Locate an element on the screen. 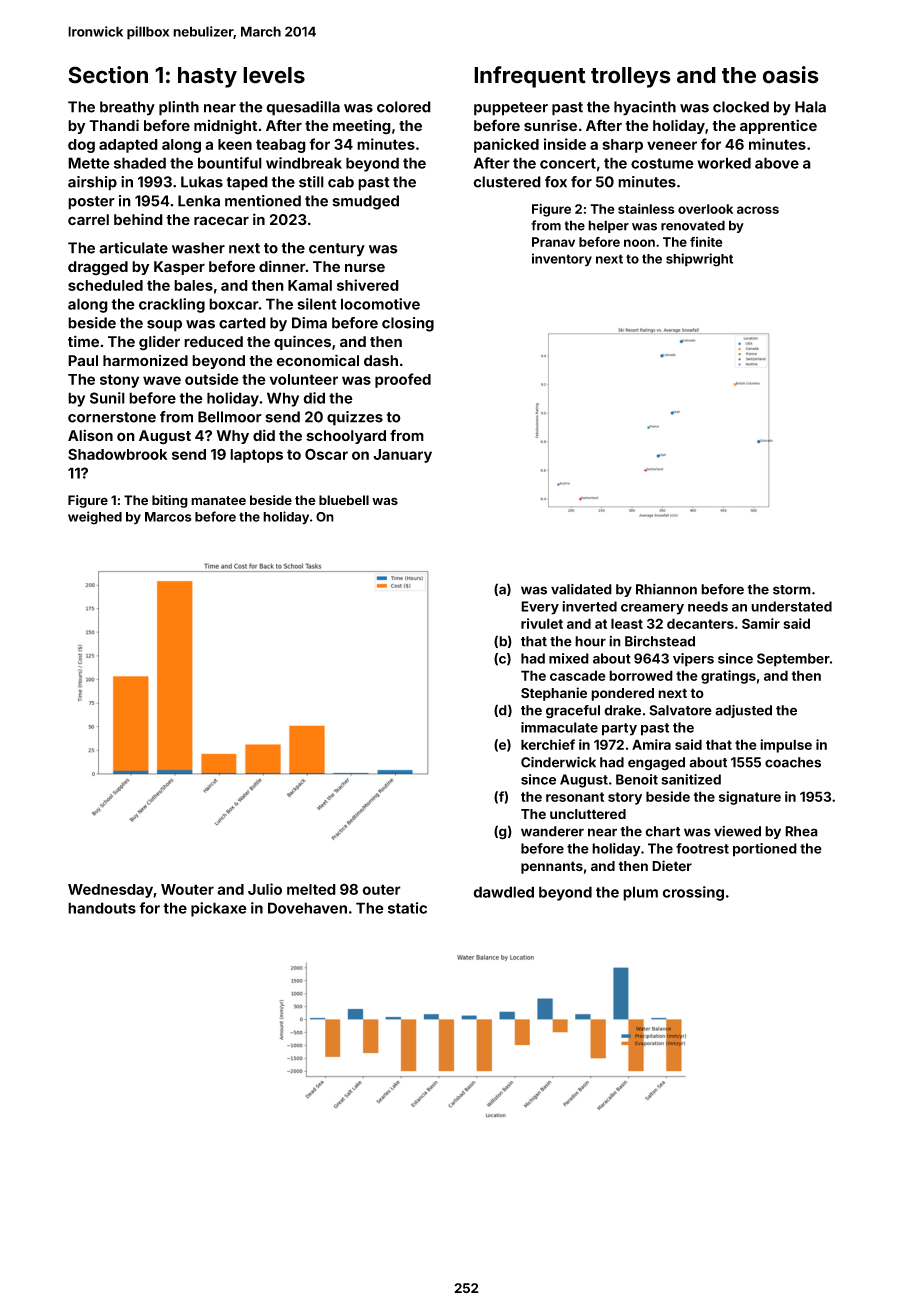  proofed is located at coordinates (403, 380).
